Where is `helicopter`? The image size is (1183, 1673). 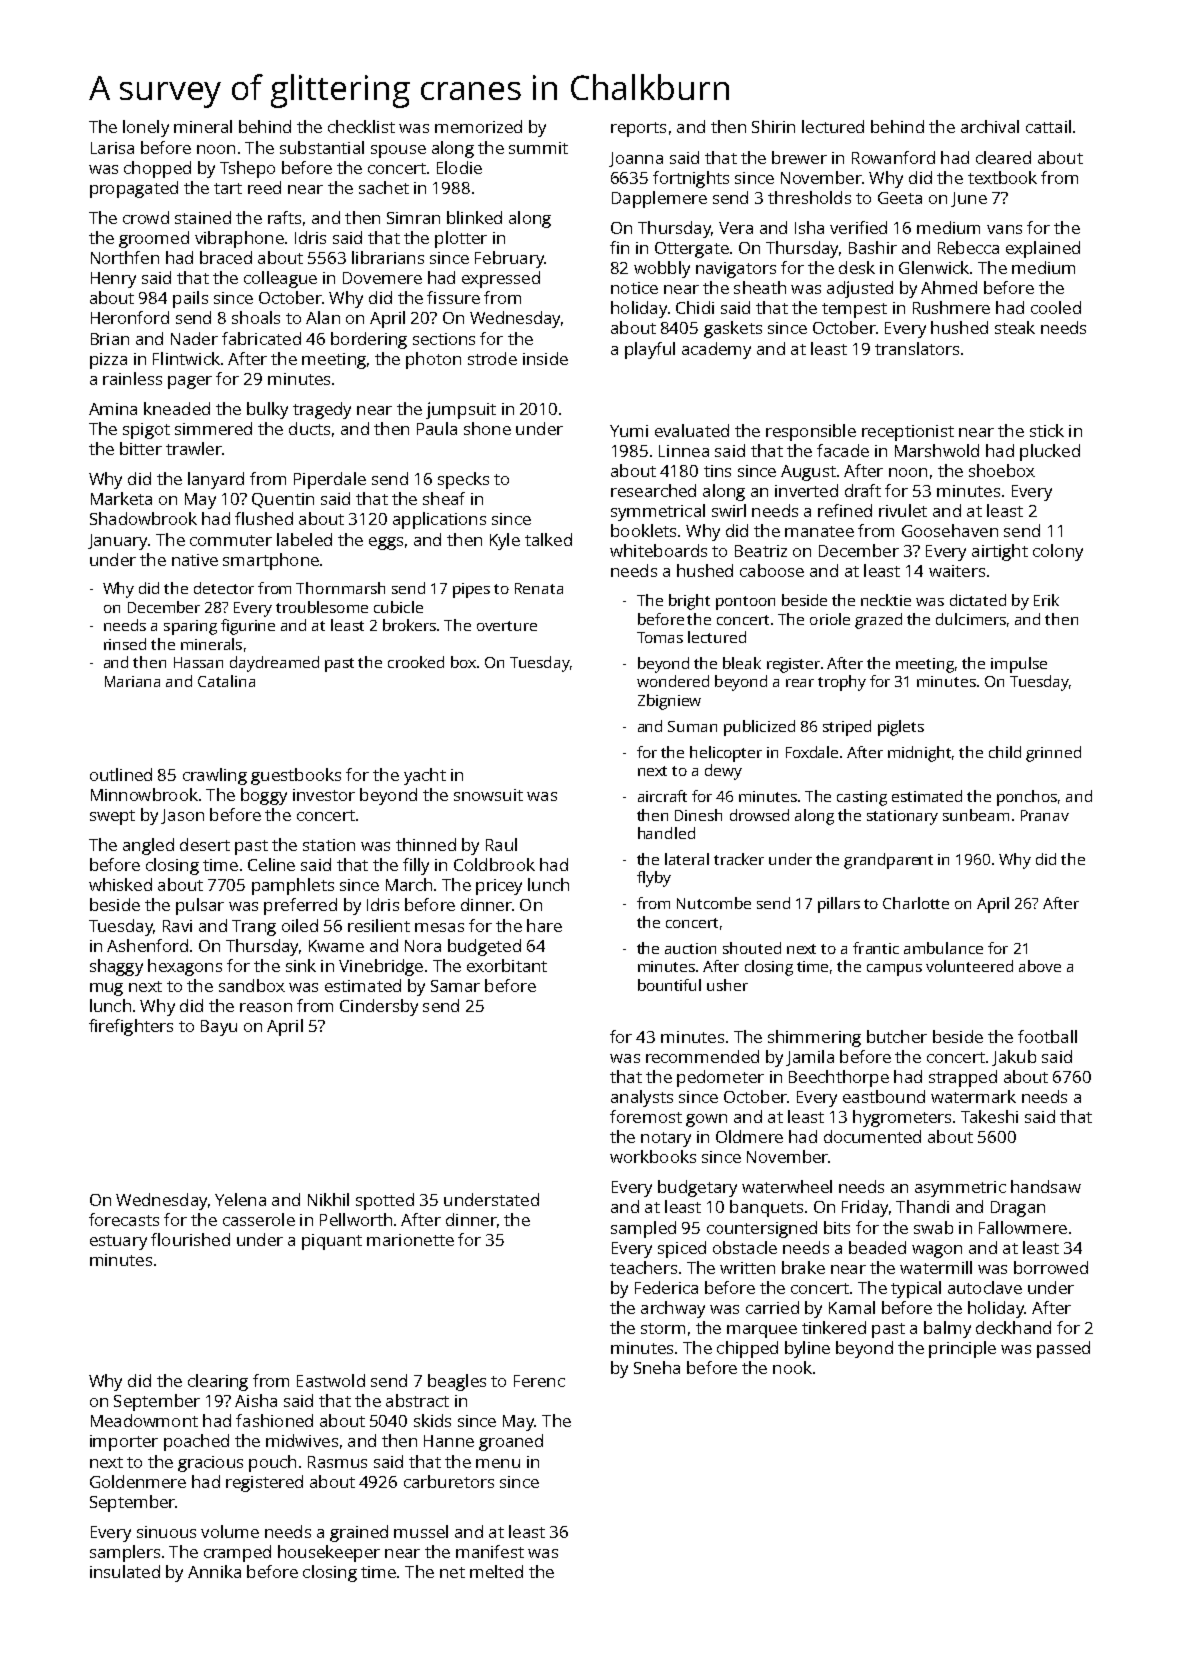 helicopter is located at coordinates (726, 754).
